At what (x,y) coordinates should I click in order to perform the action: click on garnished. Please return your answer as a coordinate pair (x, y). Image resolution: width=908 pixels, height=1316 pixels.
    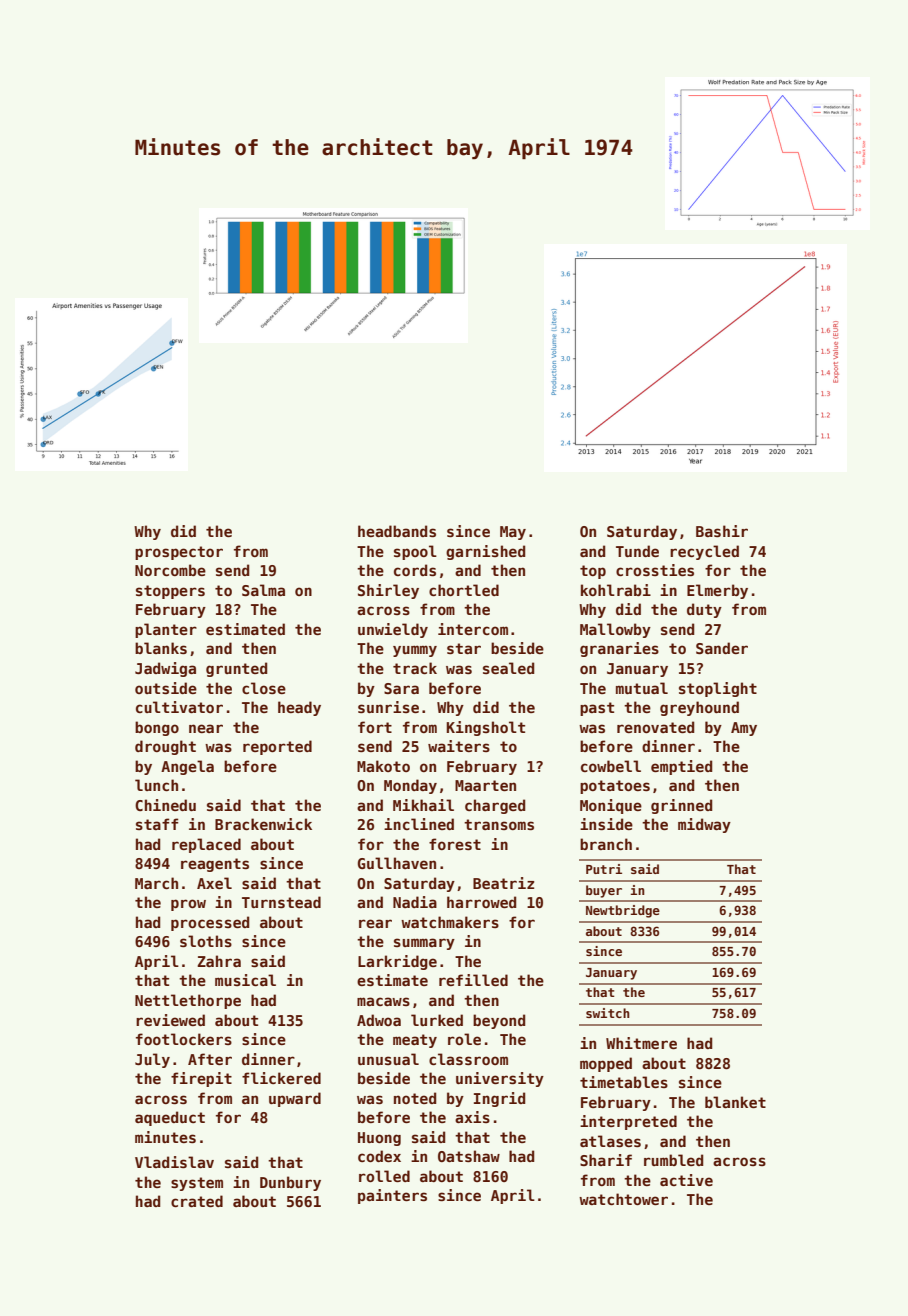
    Looking at the image, I should click on (486, 552).
